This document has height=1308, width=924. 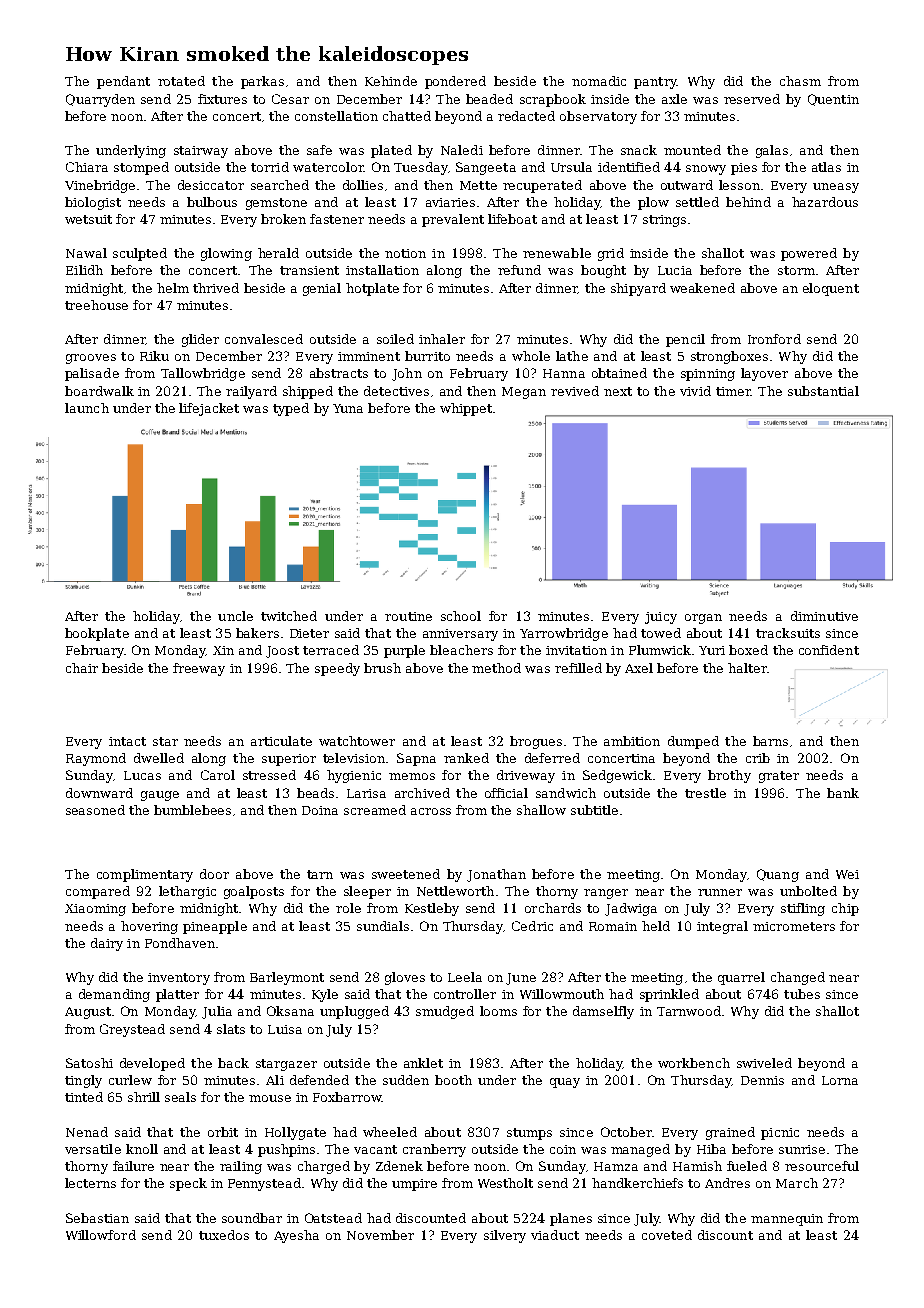 What do you see at coordinates (235, 616) in the document?
I see `uncle` at bounding box center [235, 616].
